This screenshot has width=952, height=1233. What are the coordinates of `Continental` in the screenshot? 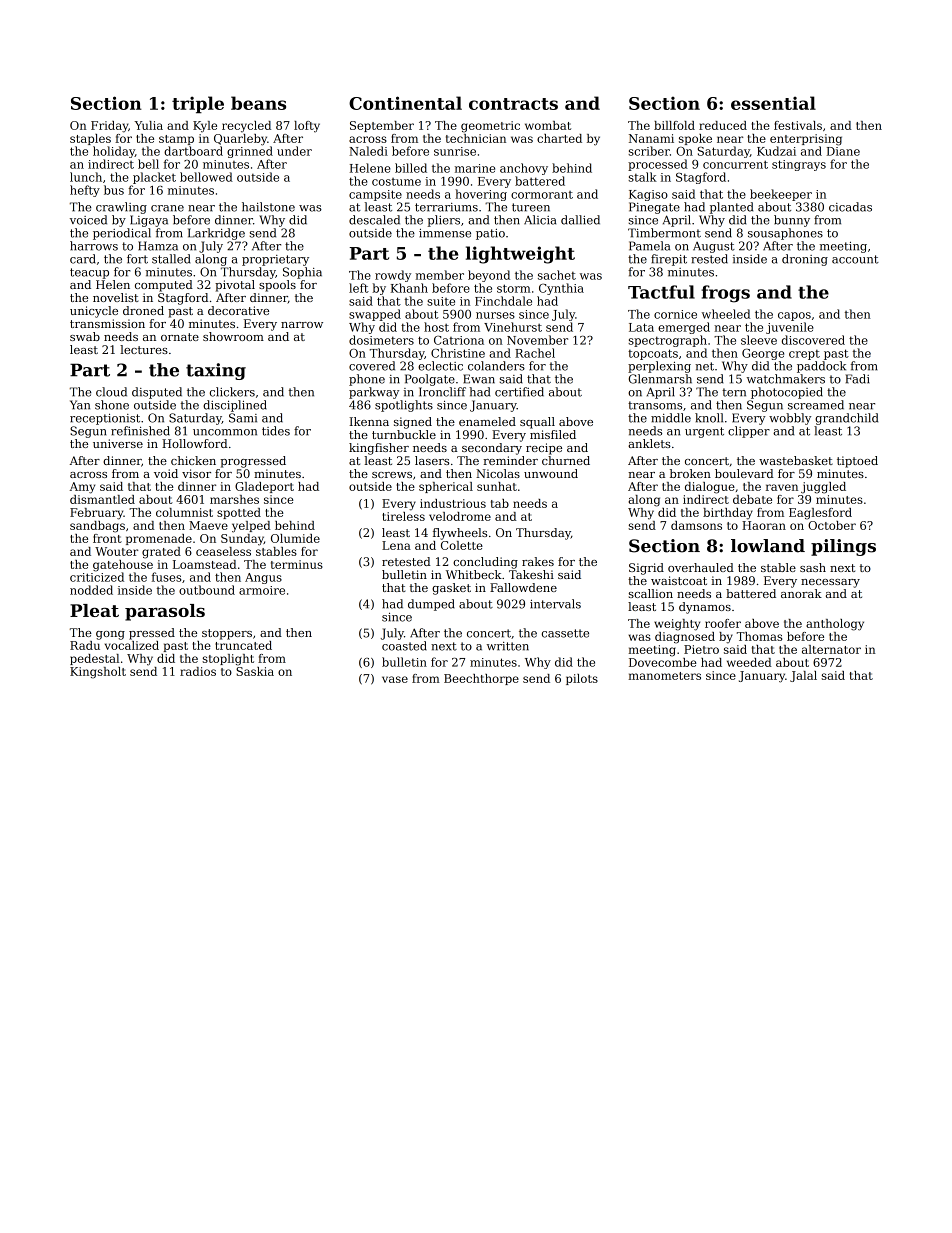 It's located at (405, 103).
